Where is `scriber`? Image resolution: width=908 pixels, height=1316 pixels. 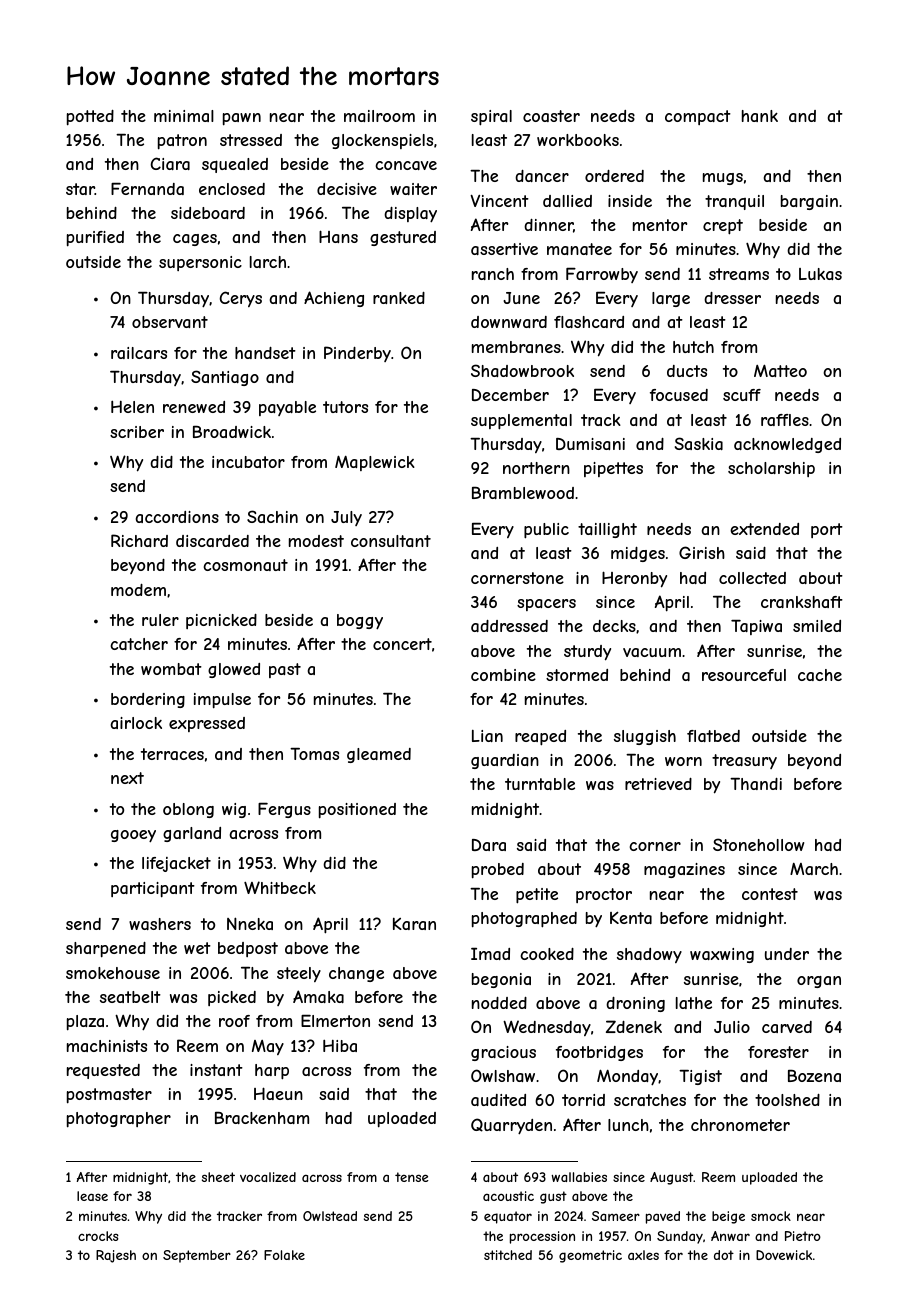
scriber is located at coordinates (137, 432).
